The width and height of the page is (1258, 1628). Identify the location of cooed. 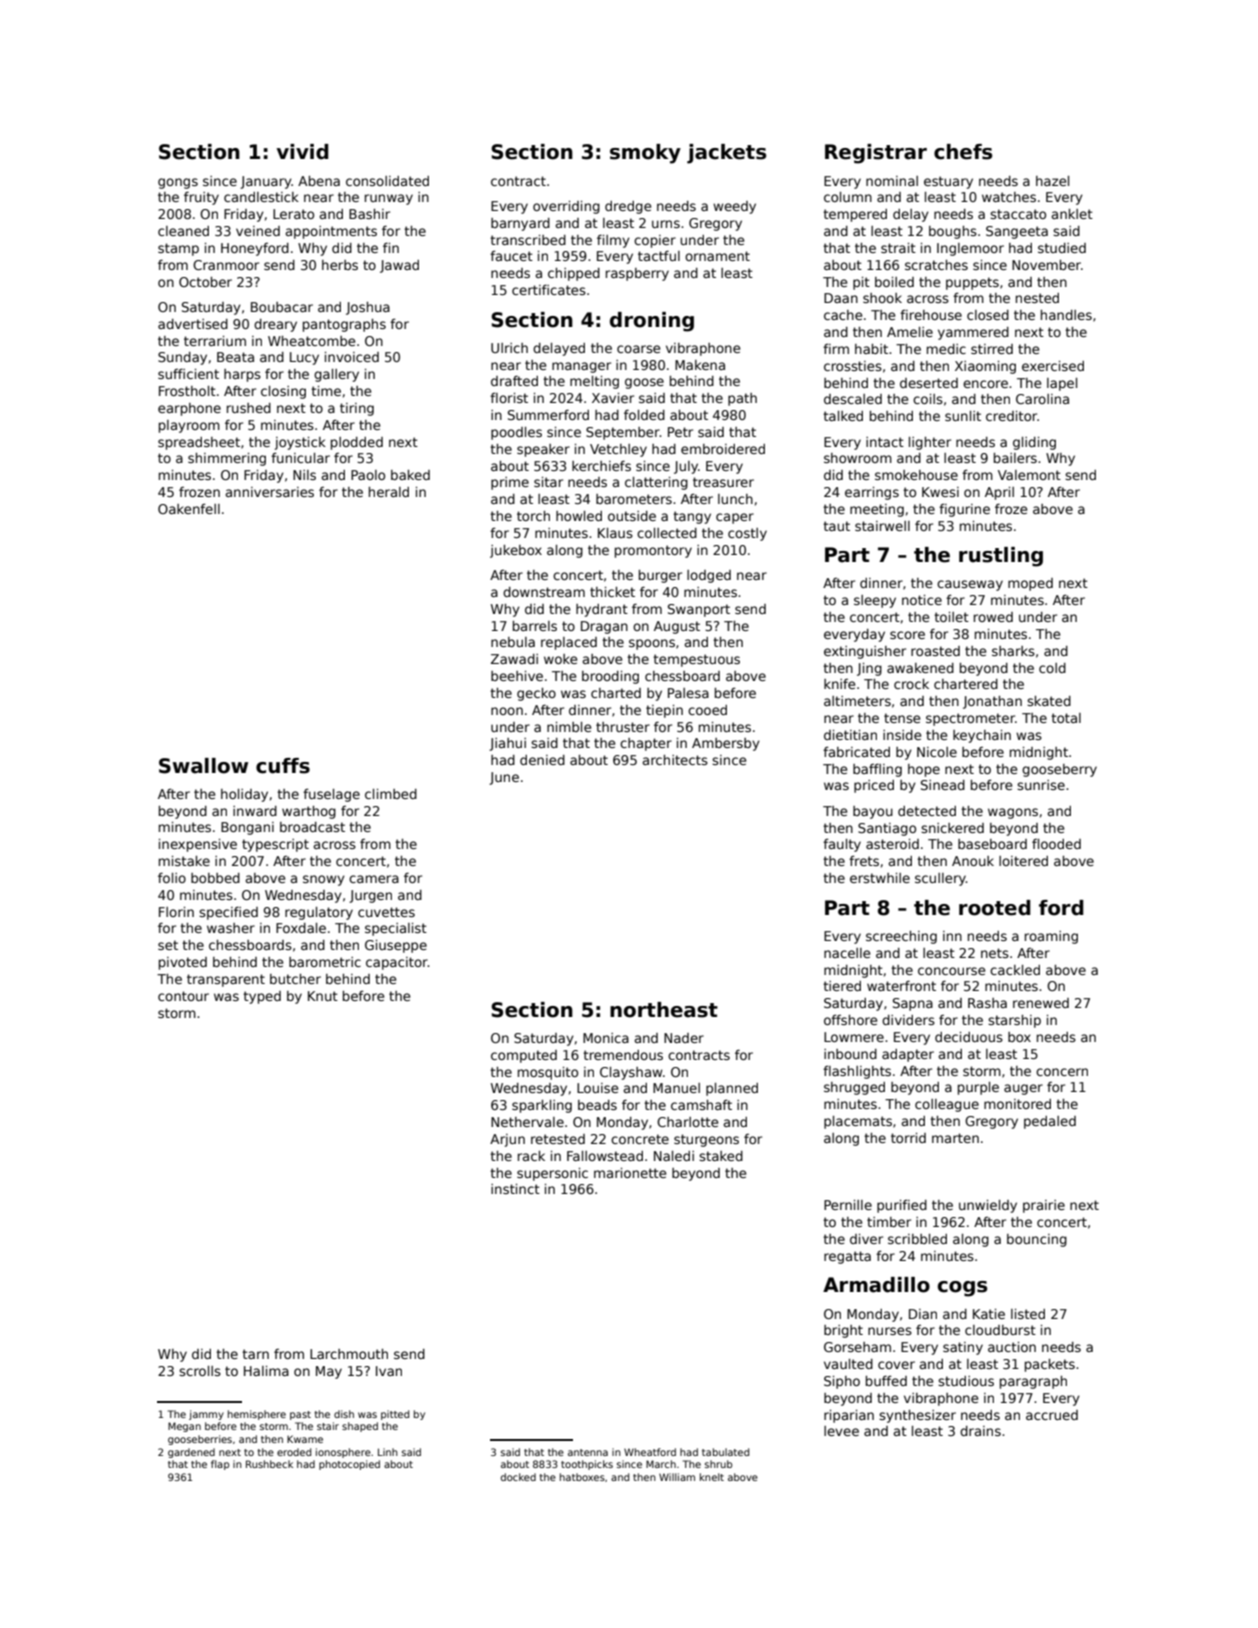
(707, 710).
